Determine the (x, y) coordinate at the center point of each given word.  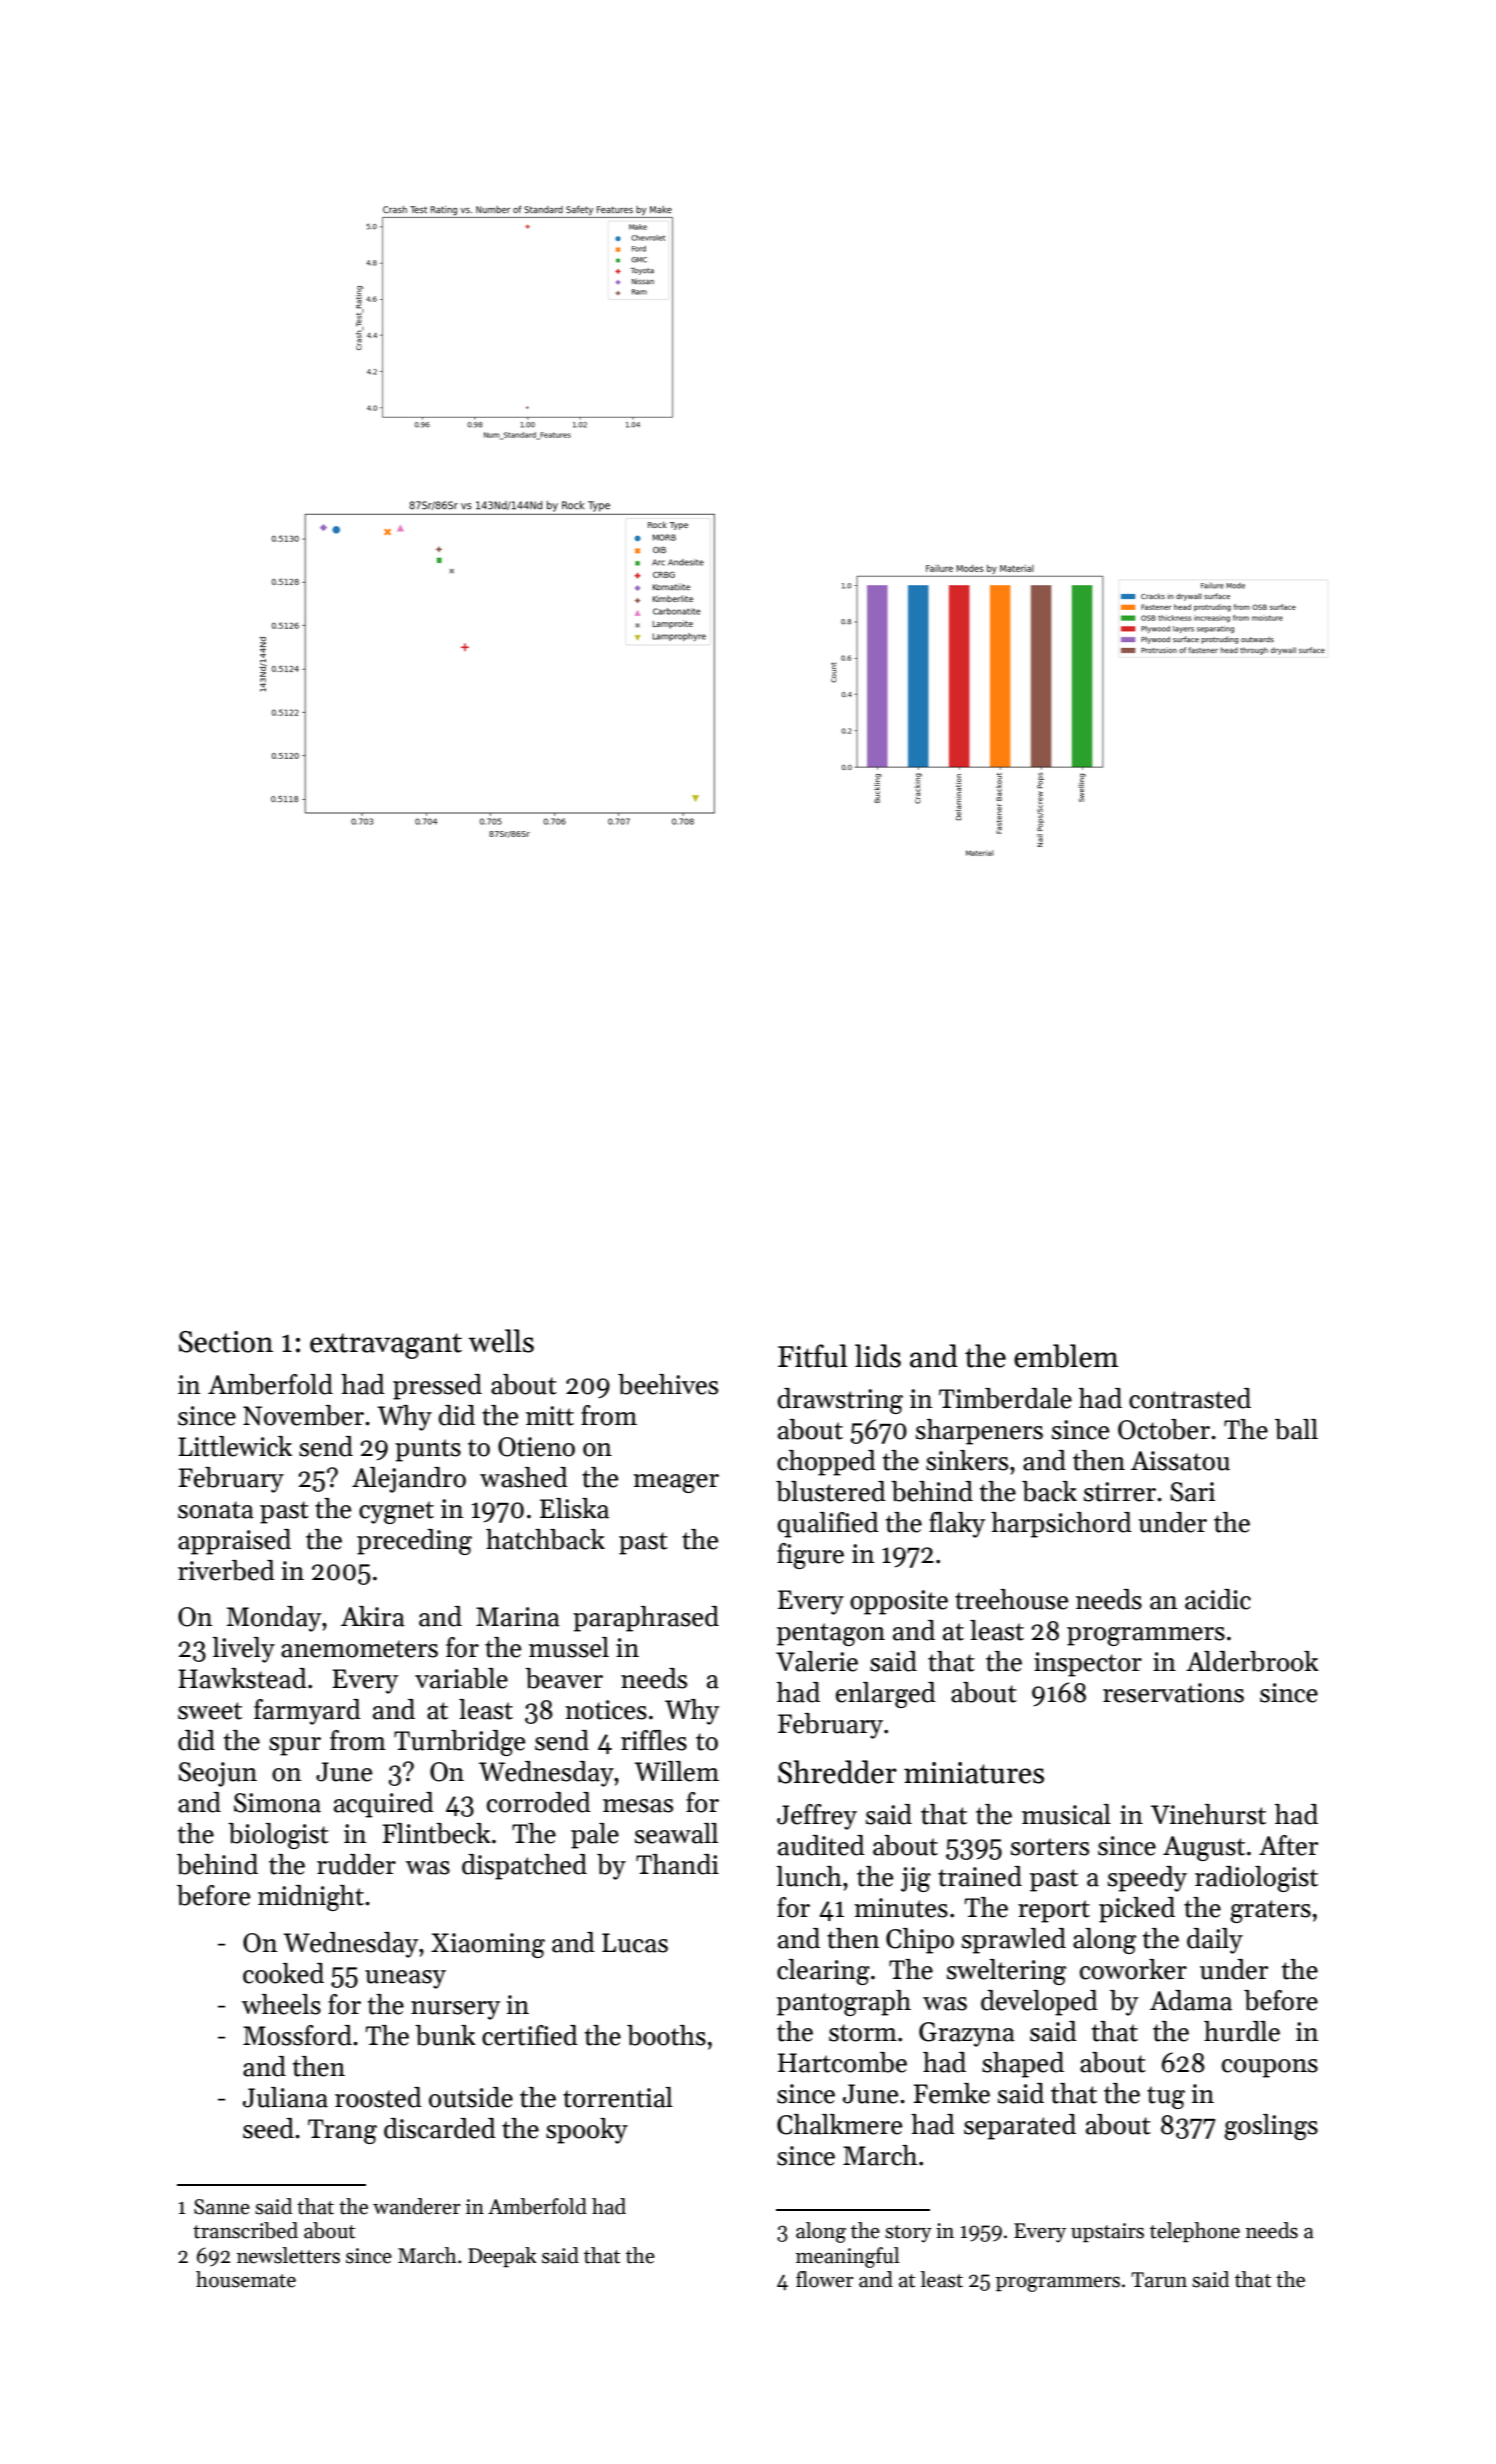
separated (1020, 2127)
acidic (1218, 1599)
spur (295, 1746)
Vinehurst (1208, 1814)
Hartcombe (842, 2062)
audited (821, 1845)
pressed (437, 1387)
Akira (373, 1616)
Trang (342, 2131)
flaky (957, 1525)
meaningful (848, 2257)
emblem (1066, 1356)
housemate (246, 2279)
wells (501, 1341)
